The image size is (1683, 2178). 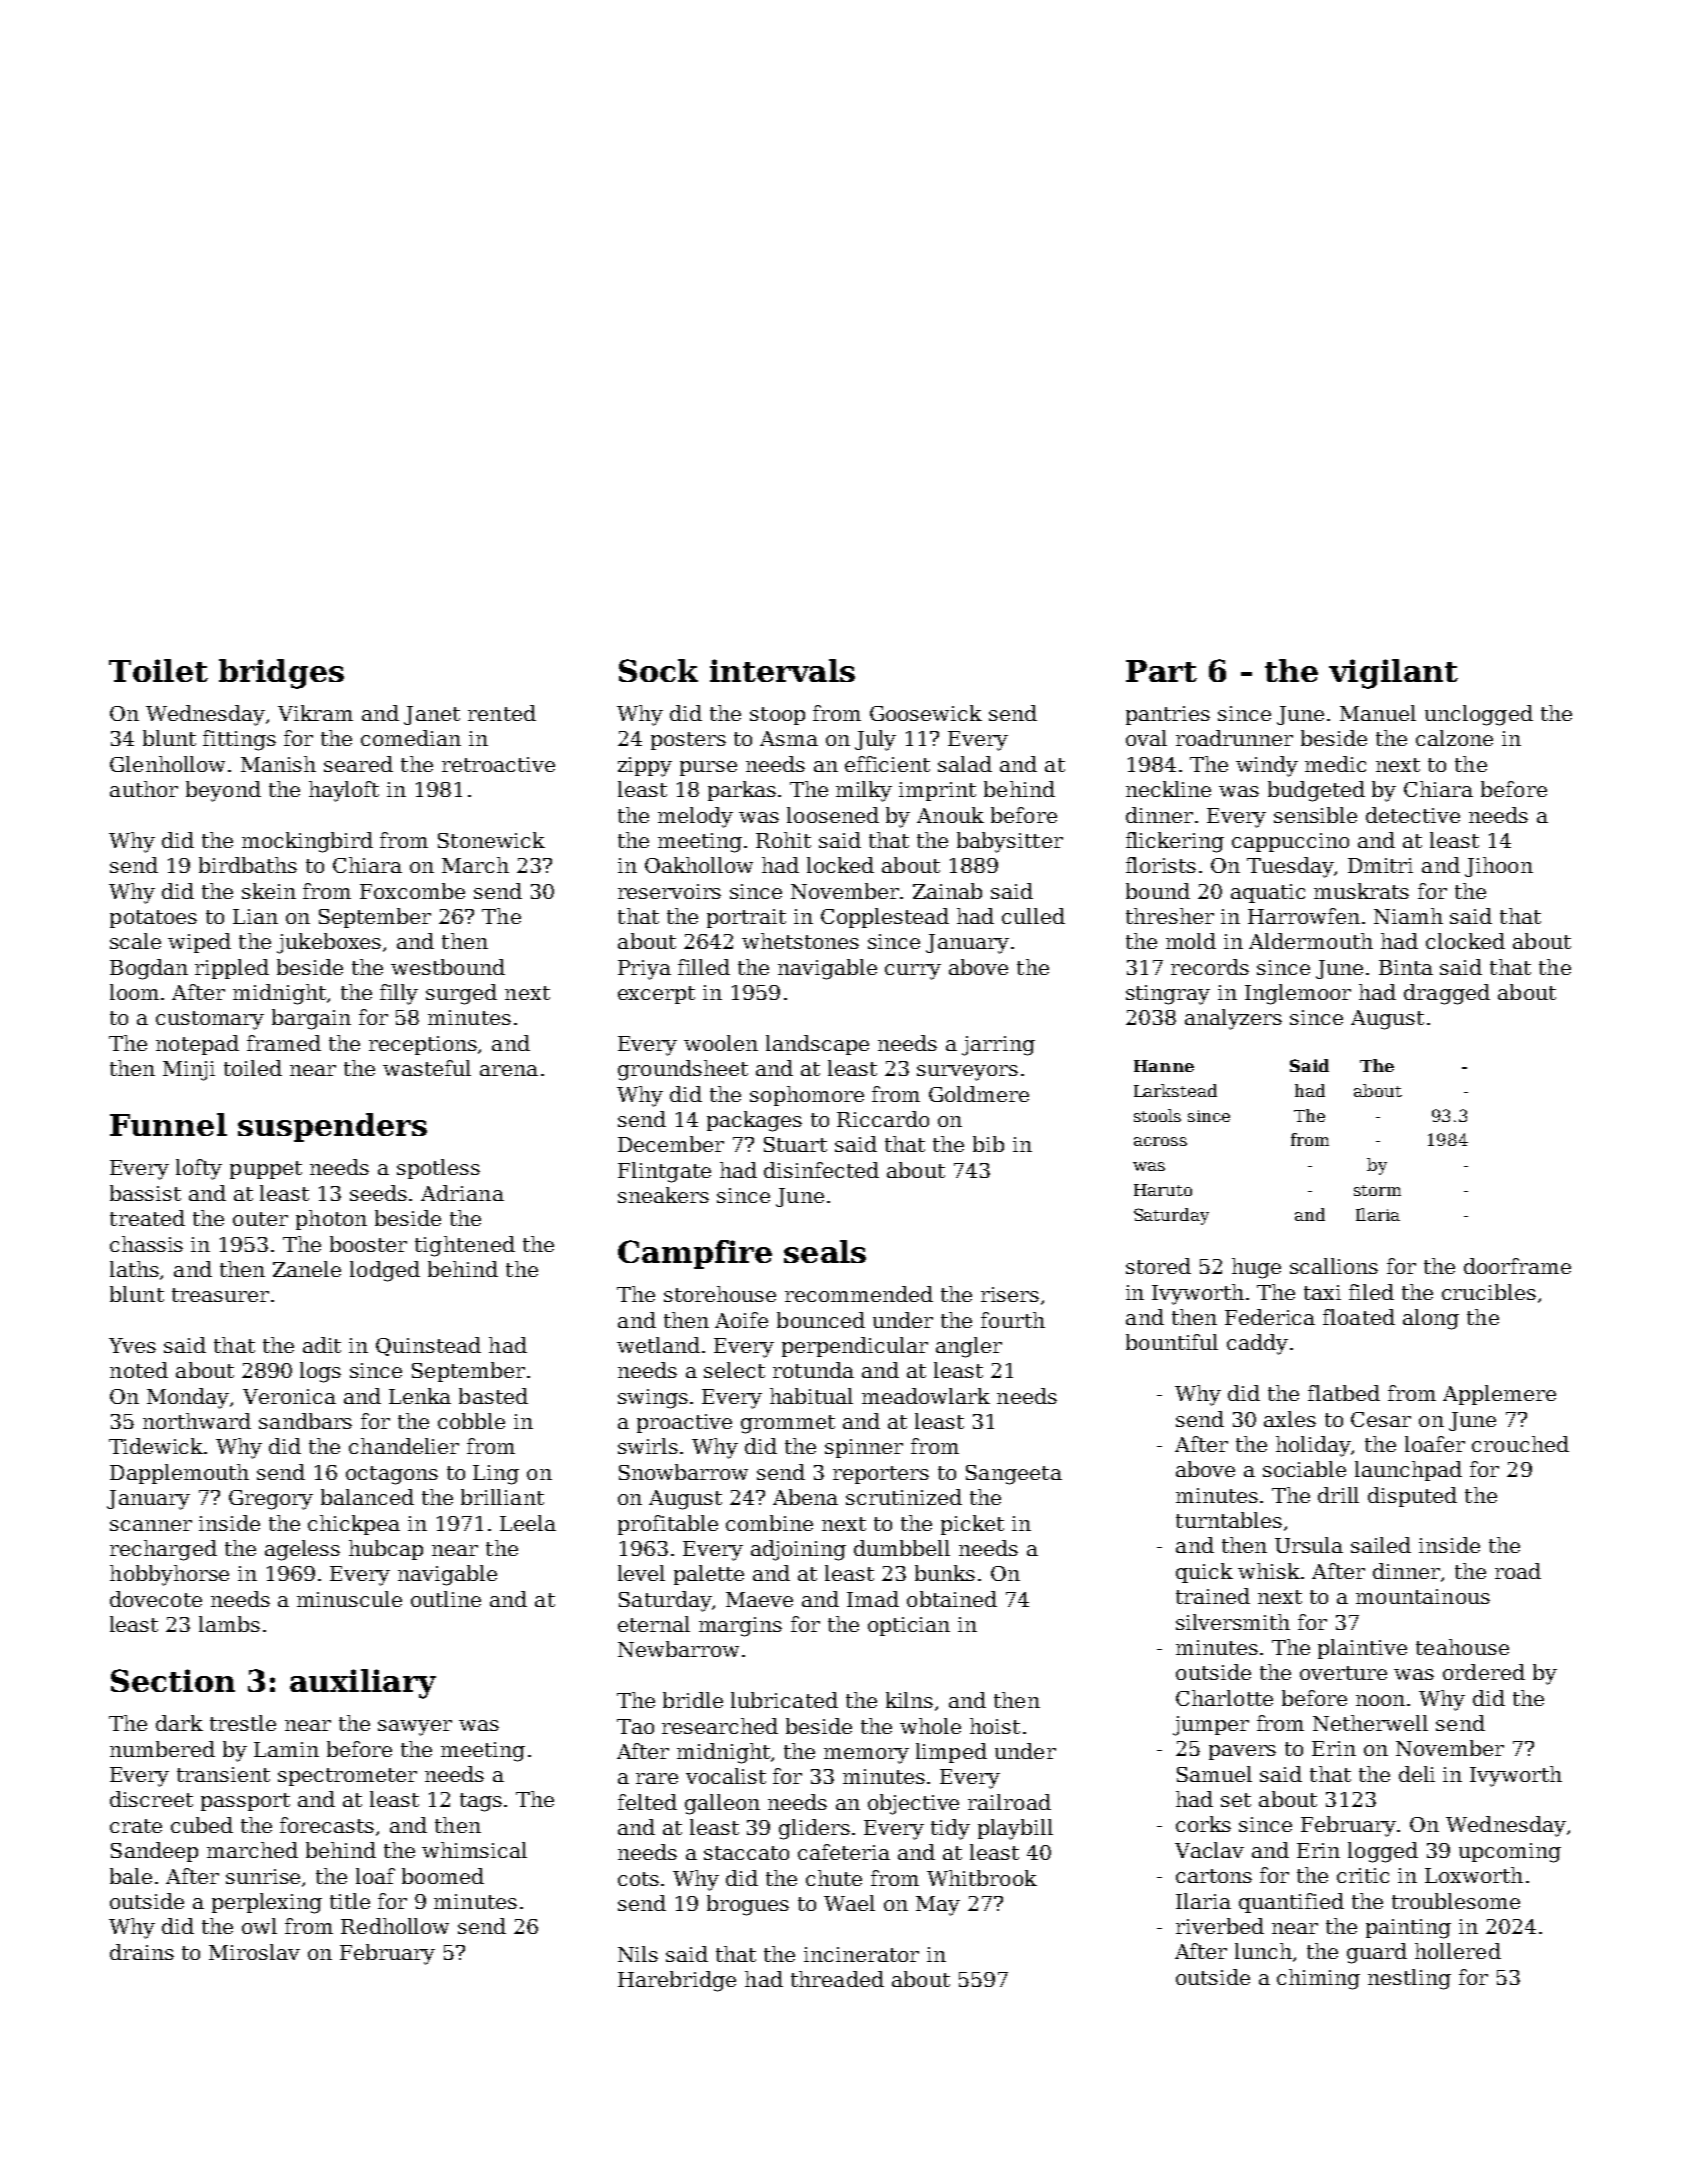 I want to click on bridges, so click(x=281, y=674).
